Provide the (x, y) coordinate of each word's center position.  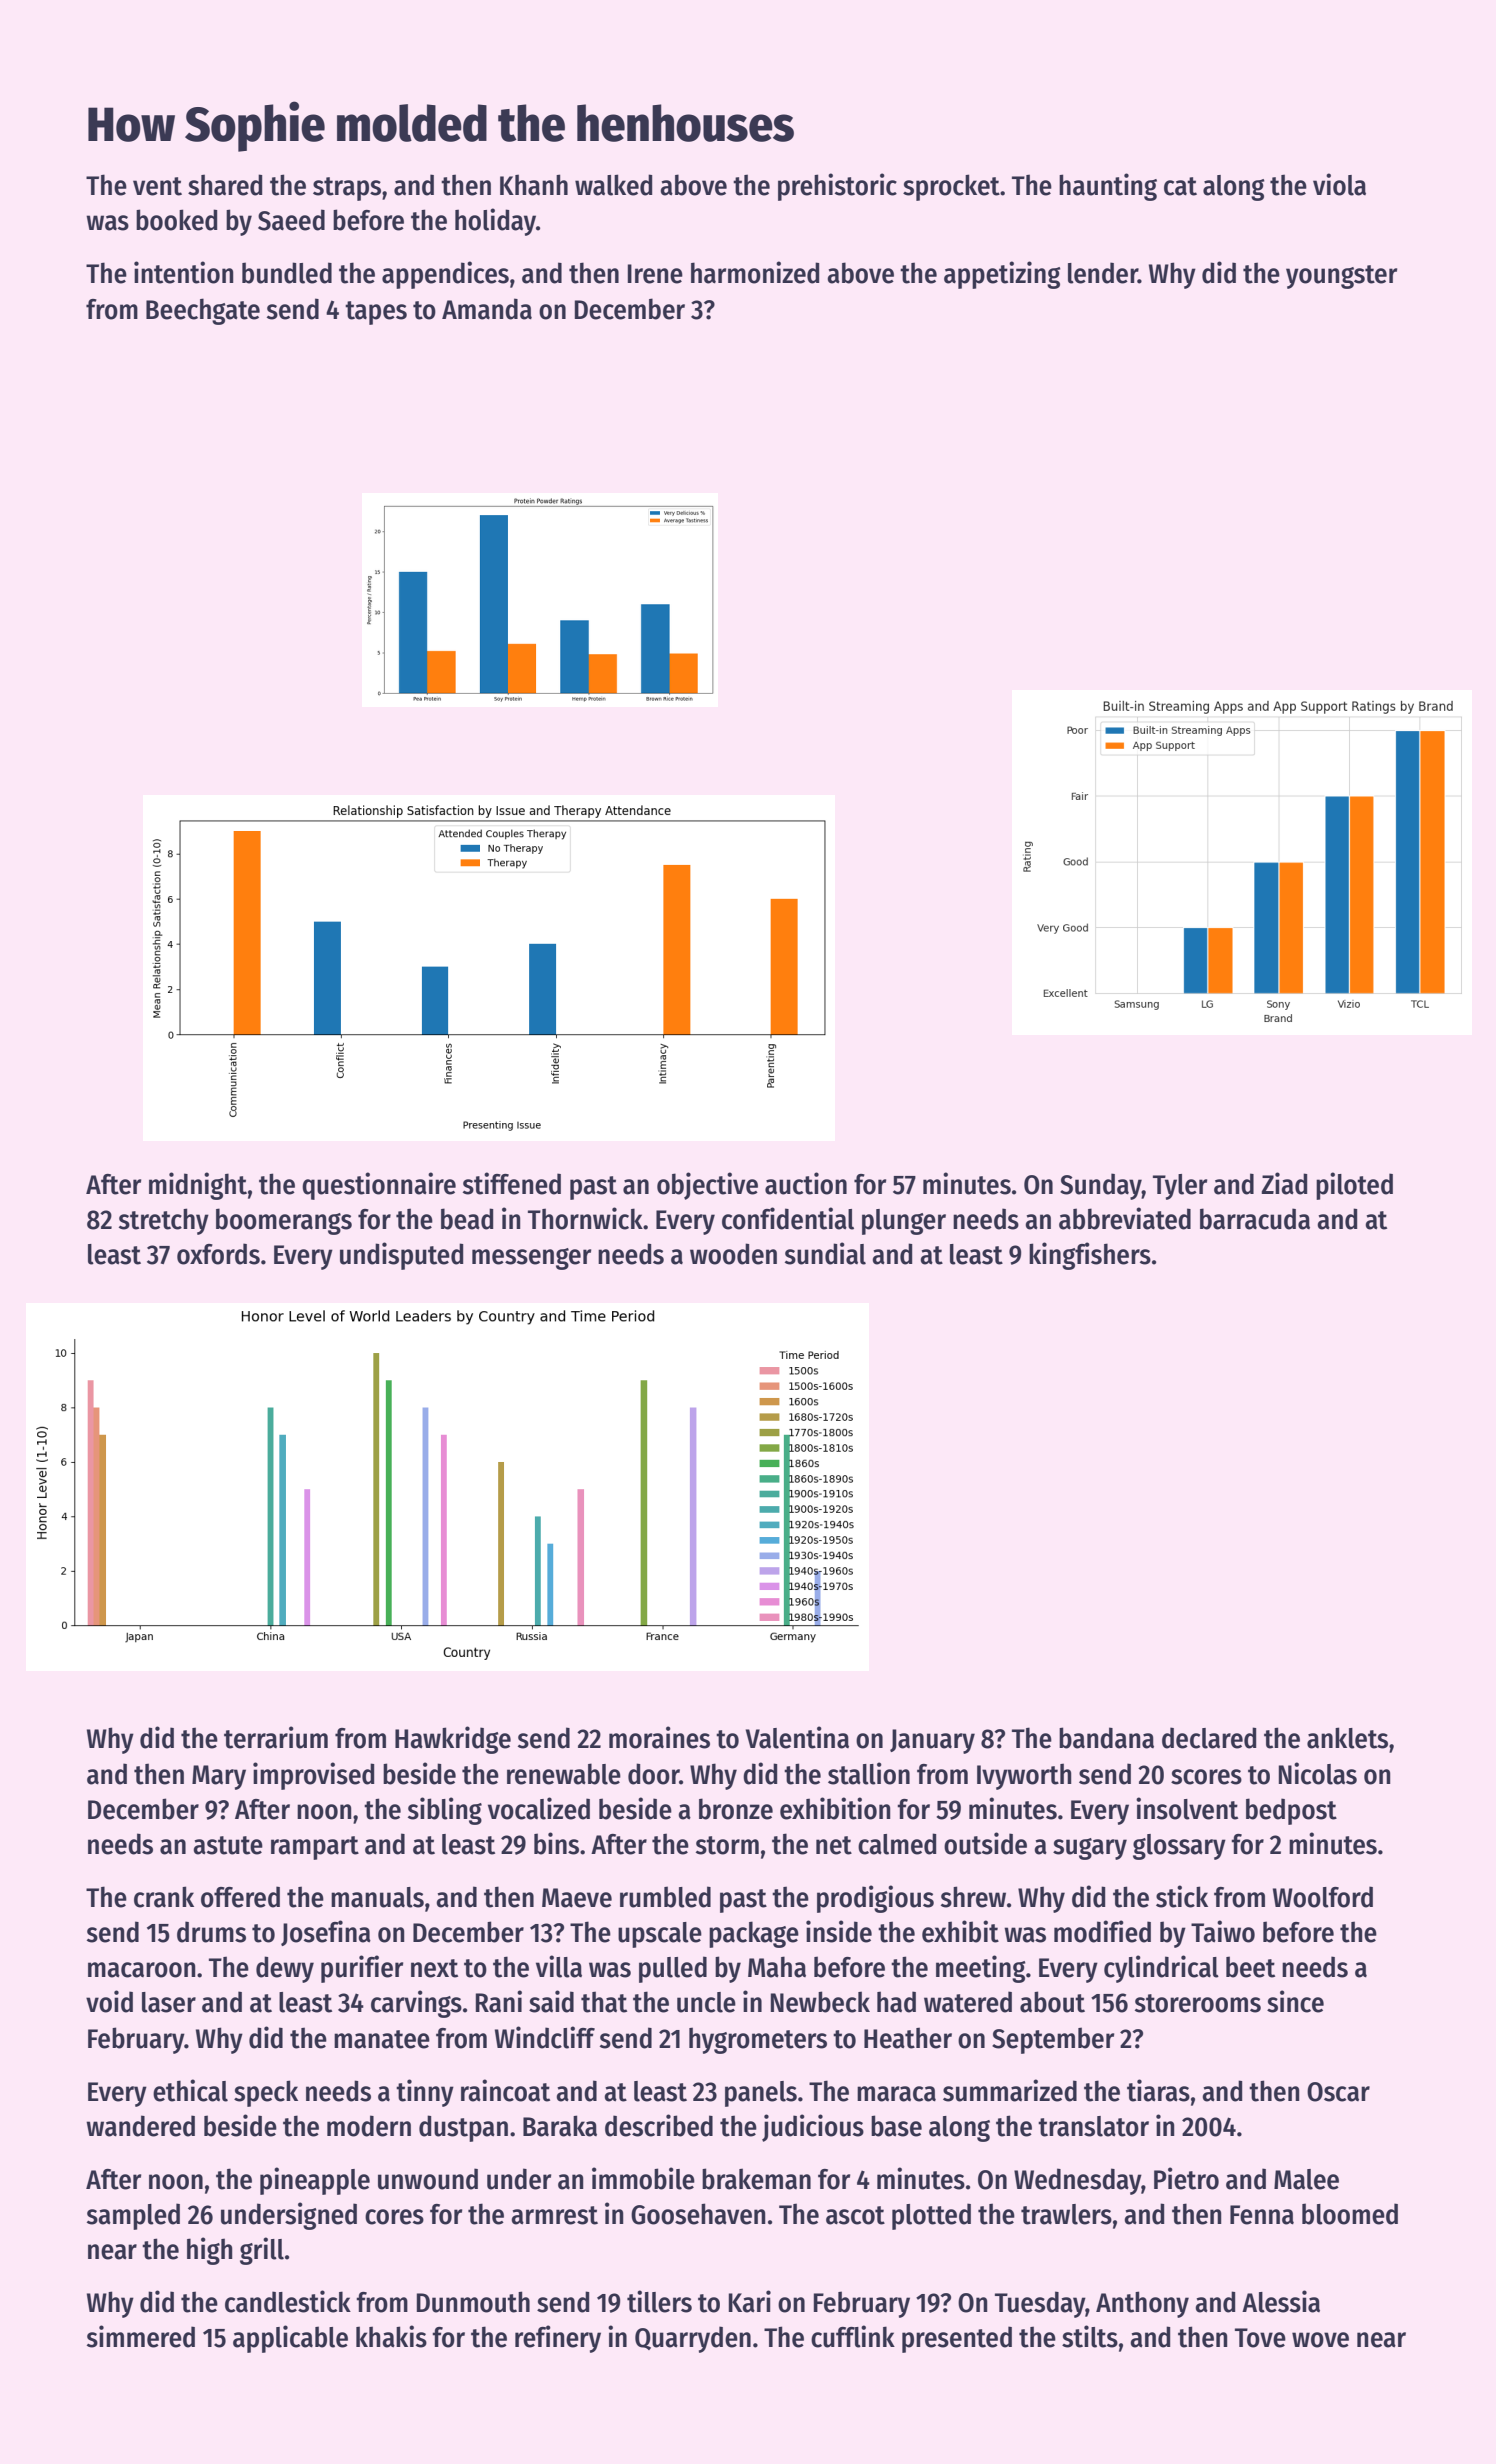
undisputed (401, 1256)
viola (1339, 184)
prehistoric (837, 187)
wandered (140, 2126)
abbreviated (1125, 1218)
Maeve (577, 1898)
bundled (287, 273)
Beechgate (203, 311)
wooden (733, 1254)
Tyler (1180, 1187)
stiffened (512, 1183)
